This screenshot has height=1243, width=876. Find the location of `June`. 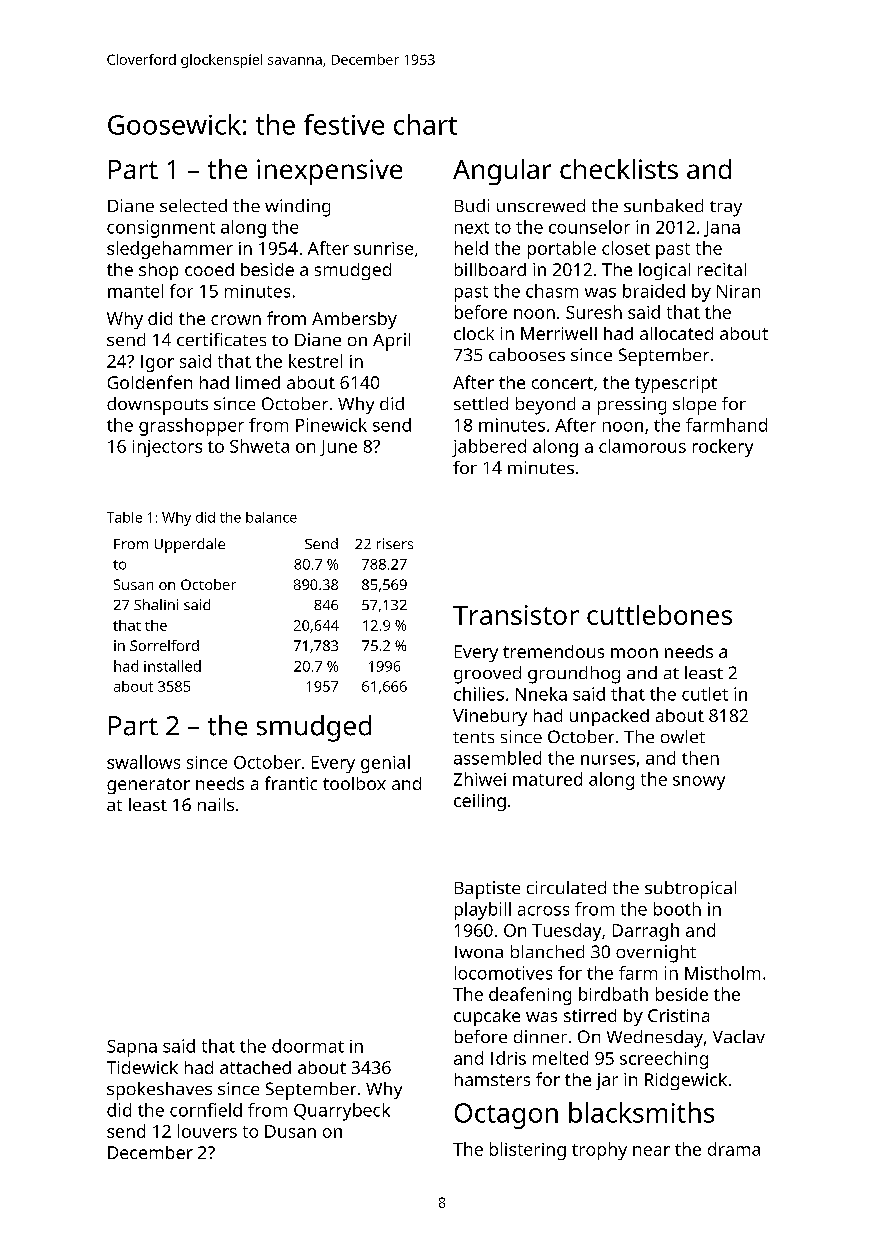

June is located at coordinates (338, 448).
